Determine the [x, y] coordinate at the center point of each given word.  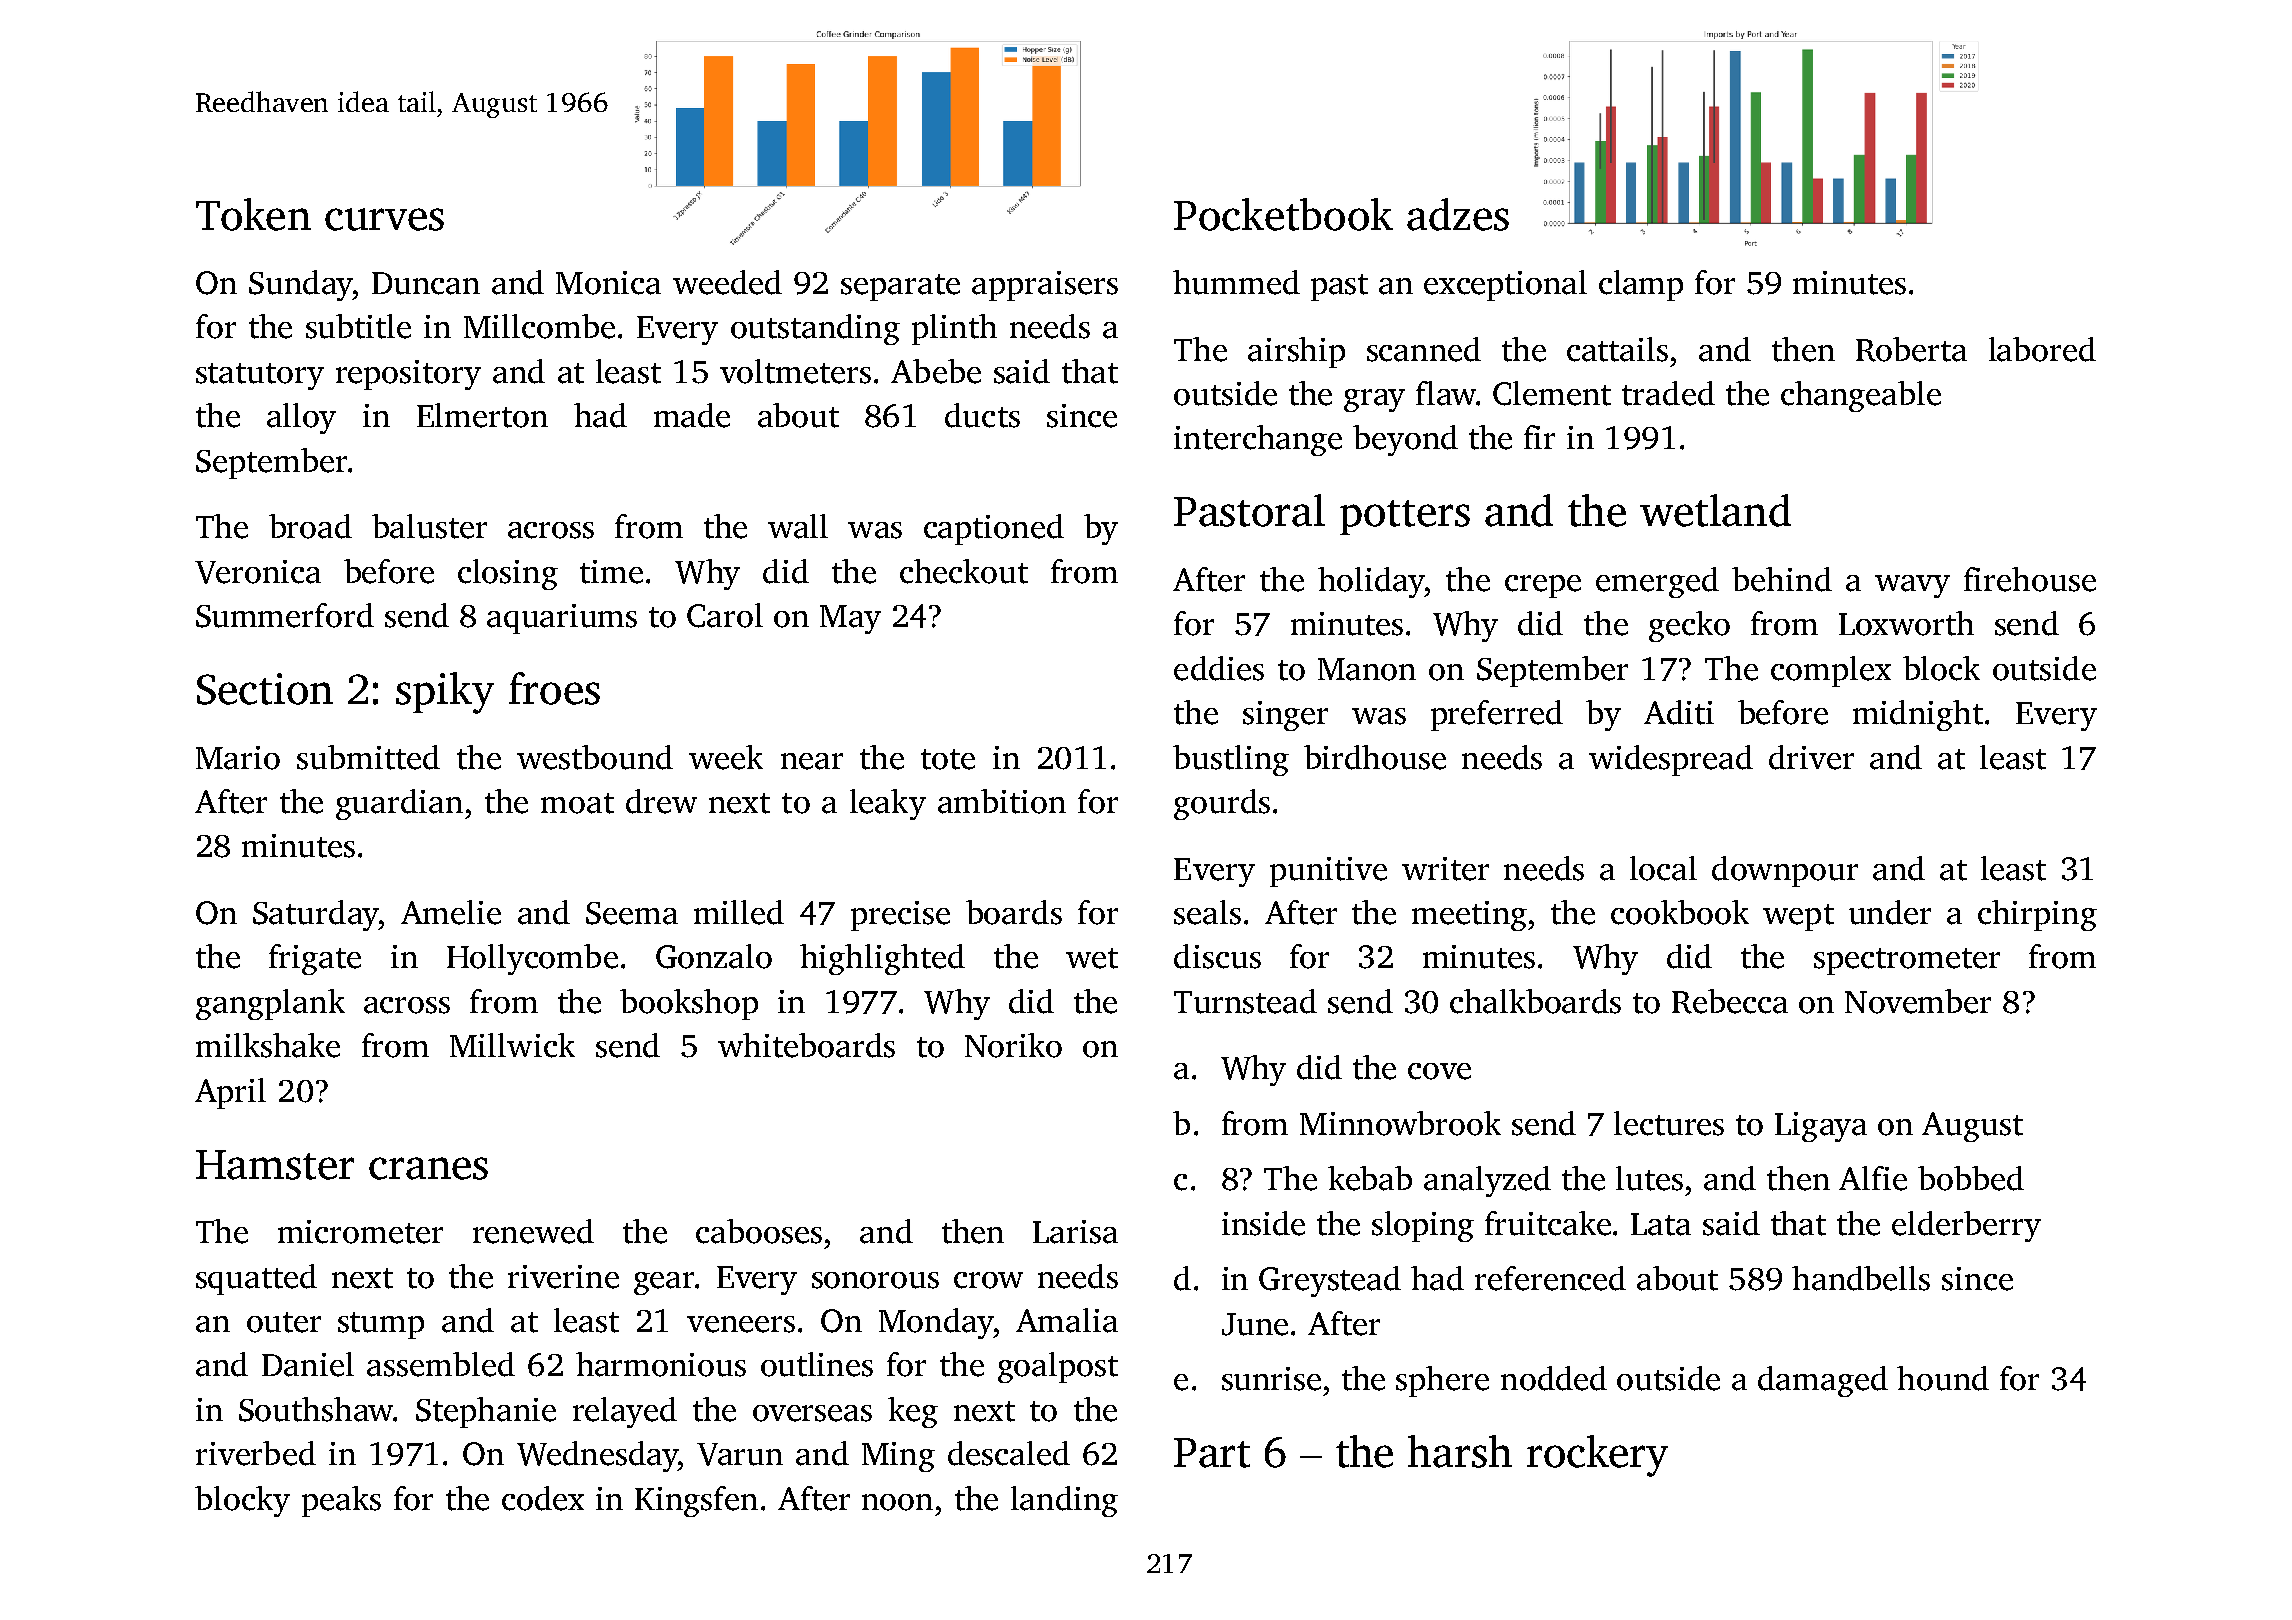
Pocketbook [1283, 214]
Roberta [1911, 349]
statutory [260, 376]
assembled [441, 1364]
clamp [1641, 285]
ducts [982, 415]
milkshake [268, 1045]
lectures [1669, 1123]
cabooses [759, 1231]
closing [508, 574]
